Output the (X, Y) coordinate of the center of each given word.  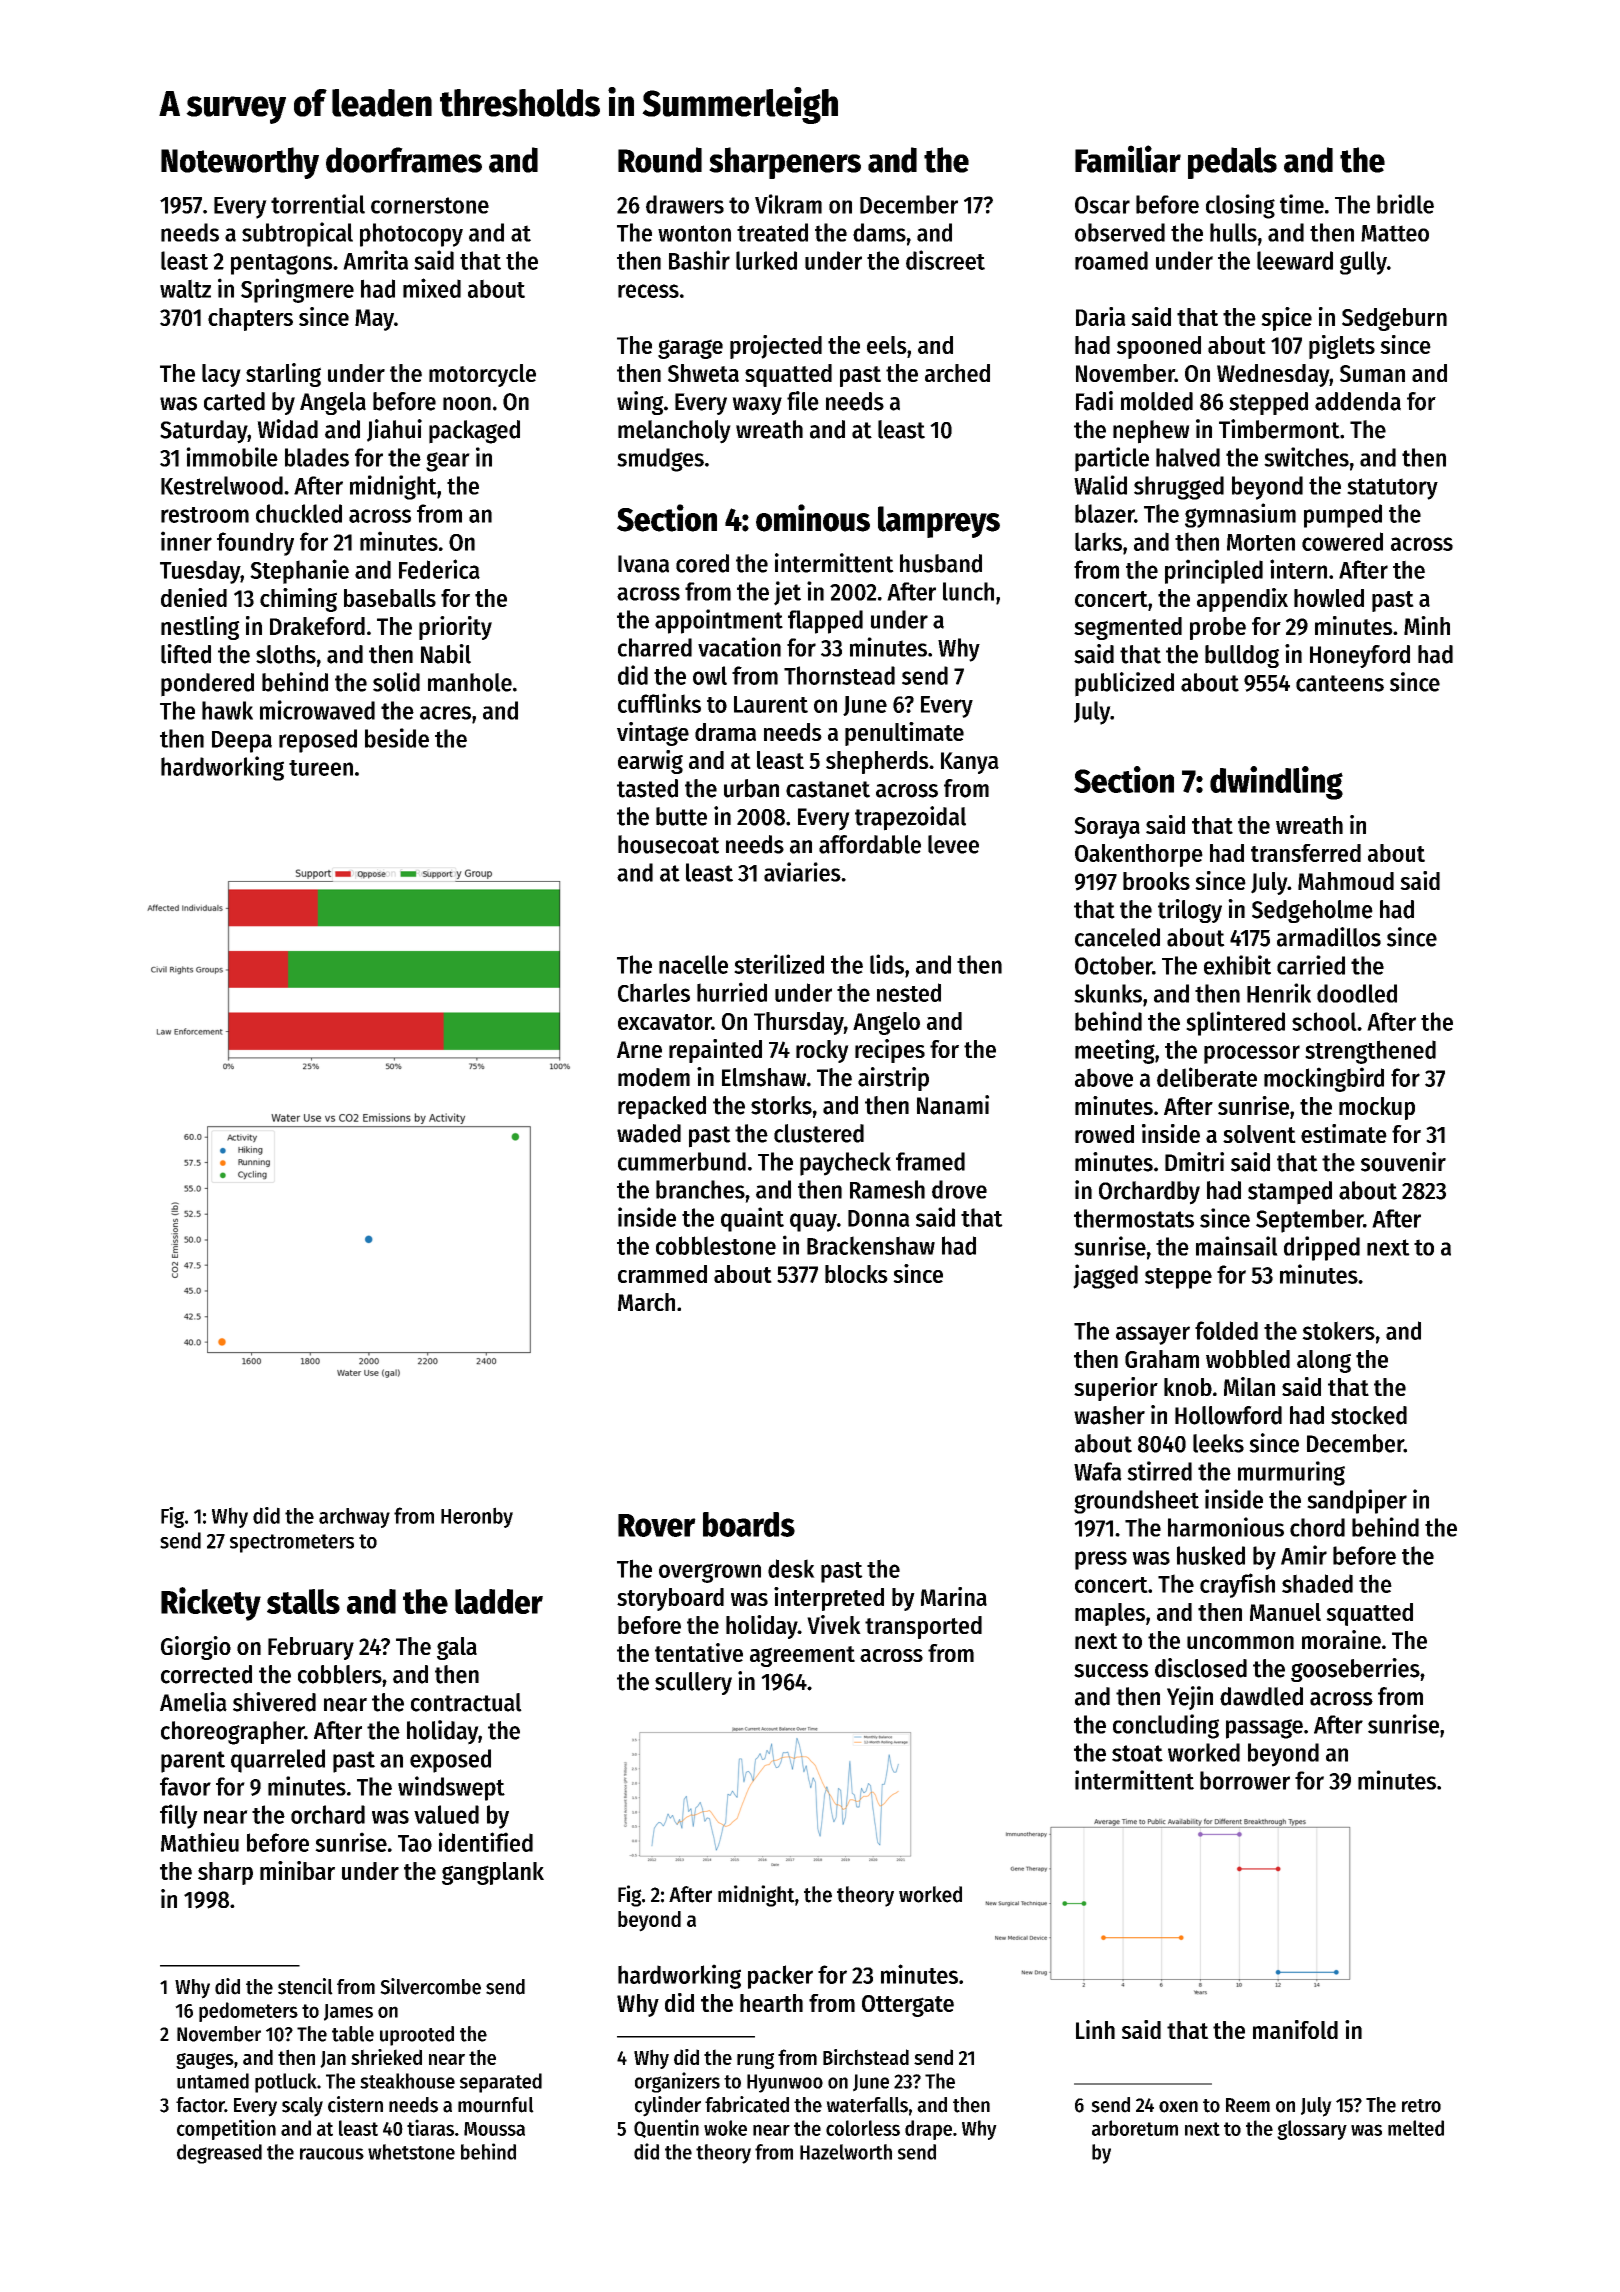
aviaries (802, 872)
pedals (1232, 163)
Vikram (788, 204)
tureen (321, 768)
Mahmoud (1346, 881)
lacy (221, 375)
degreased (219, 2154)
